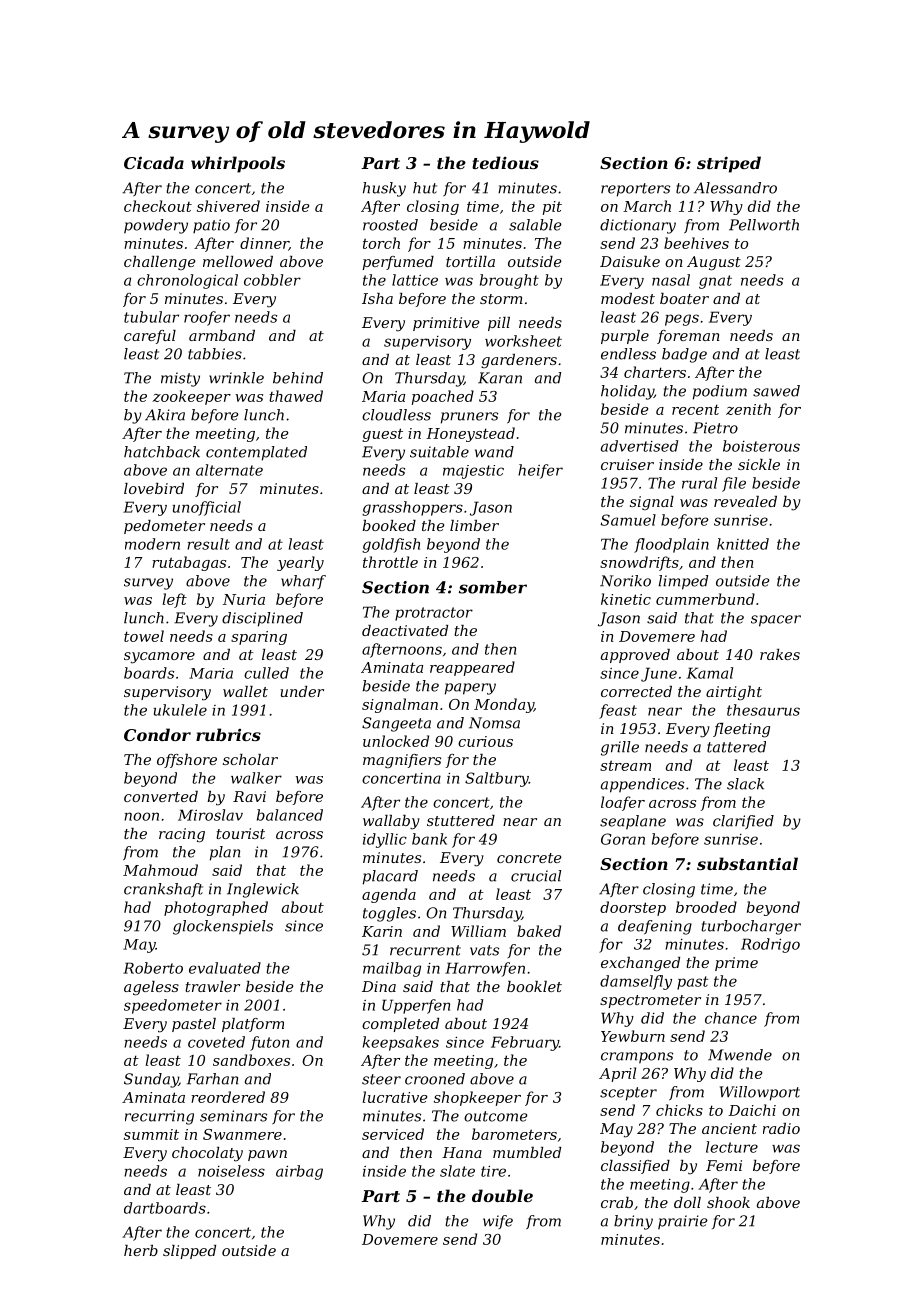 The width and height of the screenshot is (924, 1308). What do you see at coordinates (144, 636) in the screenshot?
I see `towel` at bounding box center [144, 636].
